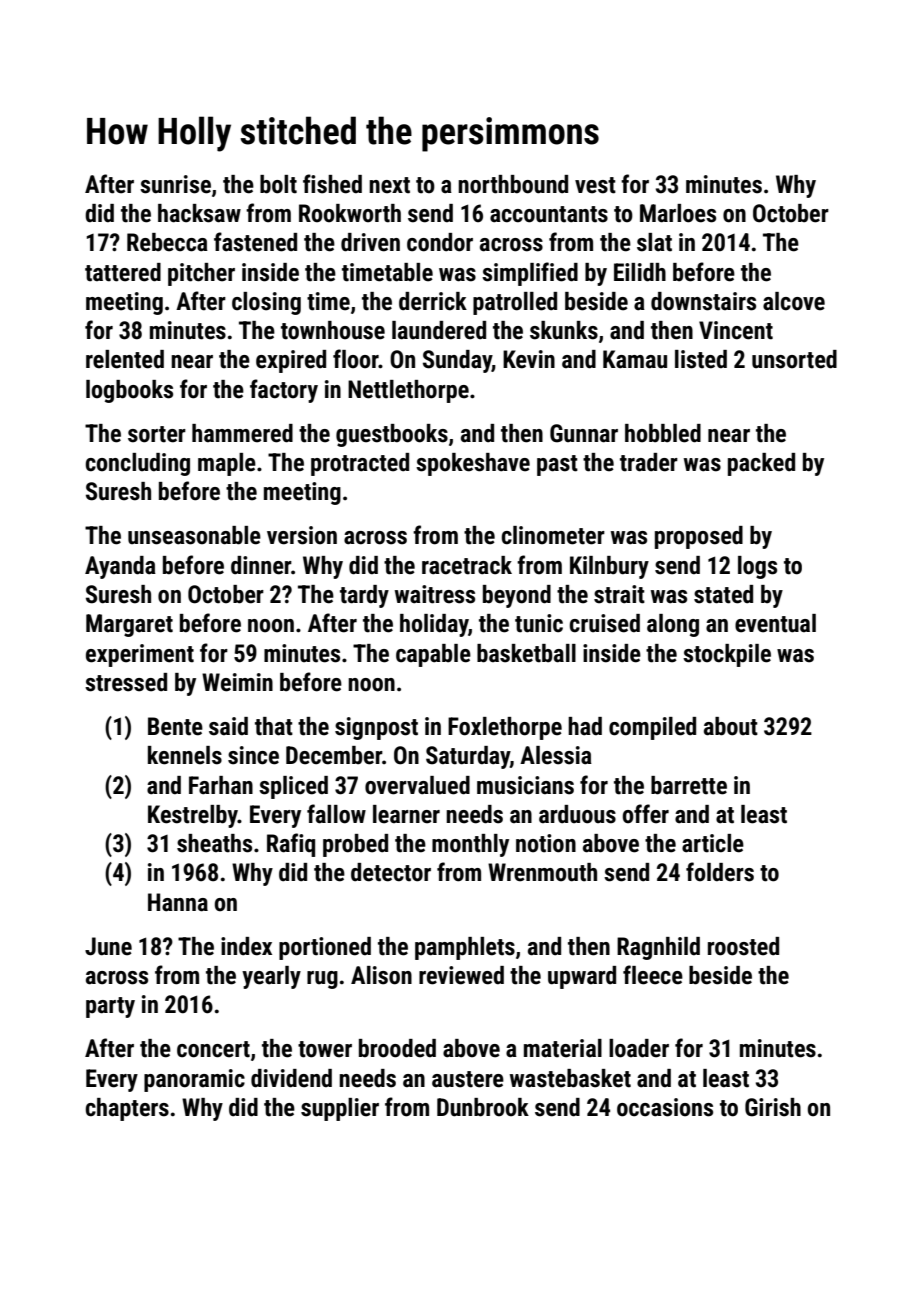 The image size is (924, 1311). What do you see at coordinates (433, 301) in the screenshot?
I see `derrick` at bounding box center [433, 301].
